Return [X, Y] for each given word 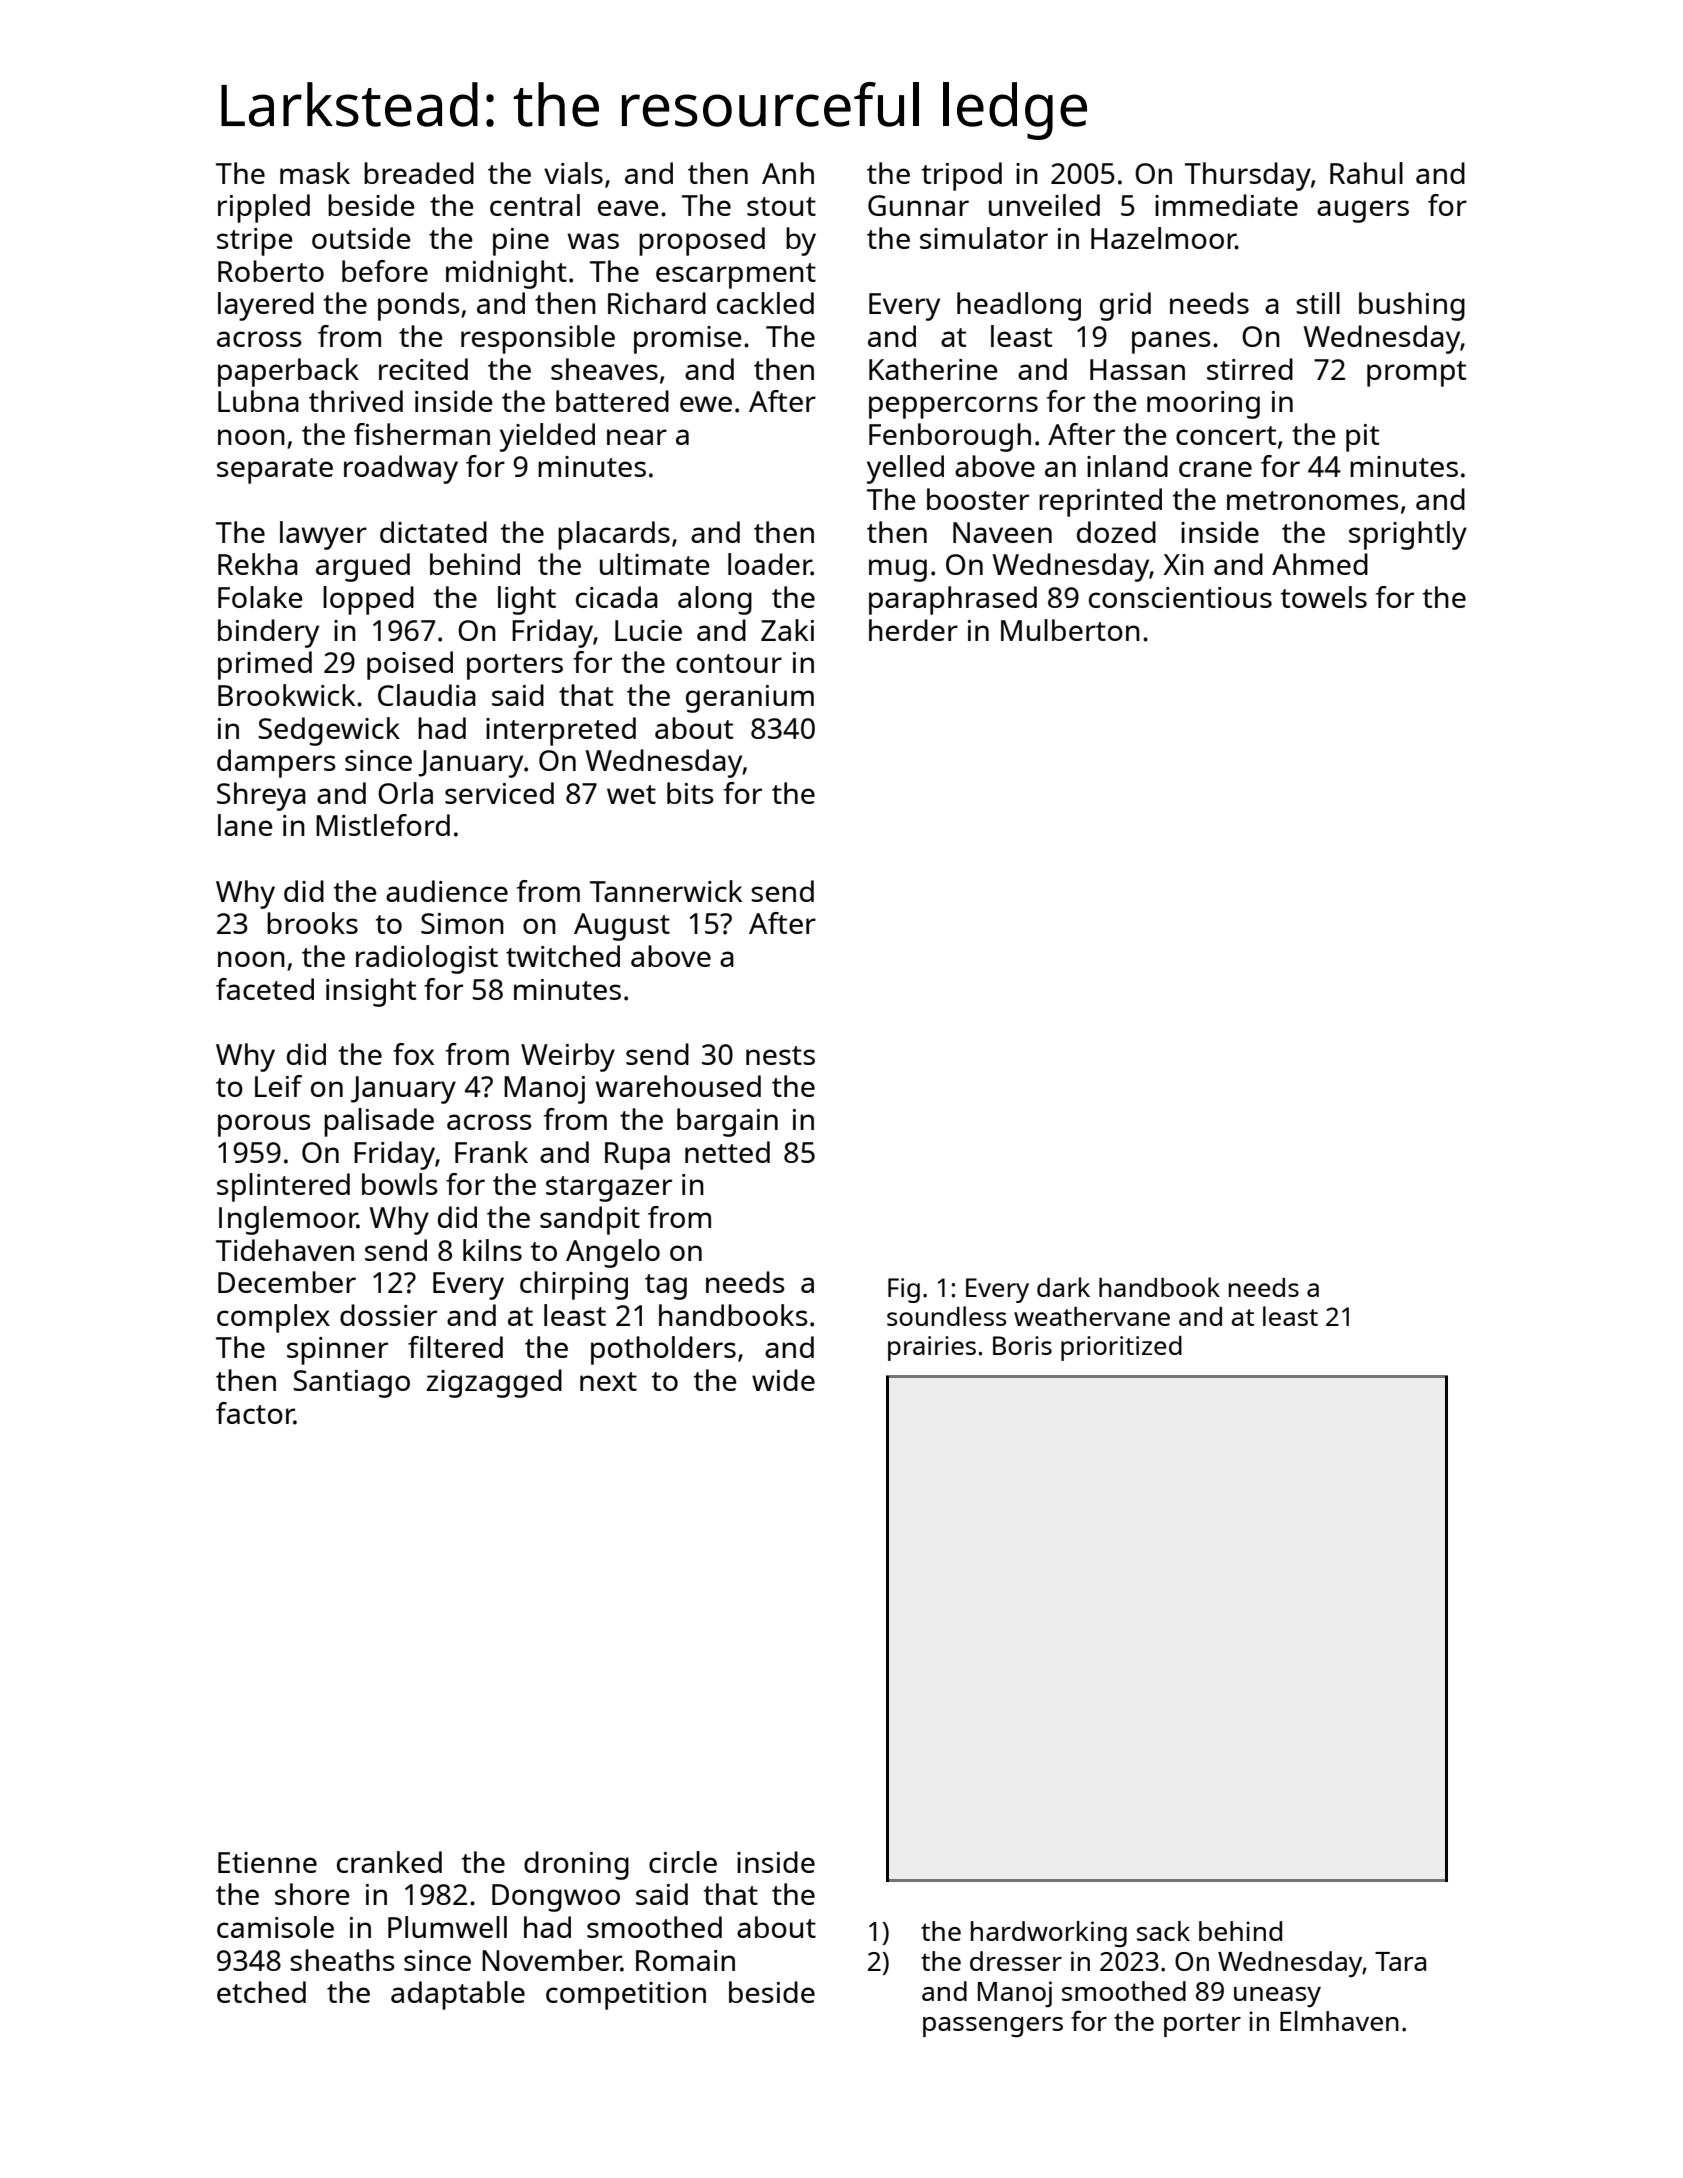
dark [1063, 1287]
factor [255, 1413]
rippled [264, 208]
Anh [788, 173]
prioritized [1121, 1348]
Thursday [1248, 176]
